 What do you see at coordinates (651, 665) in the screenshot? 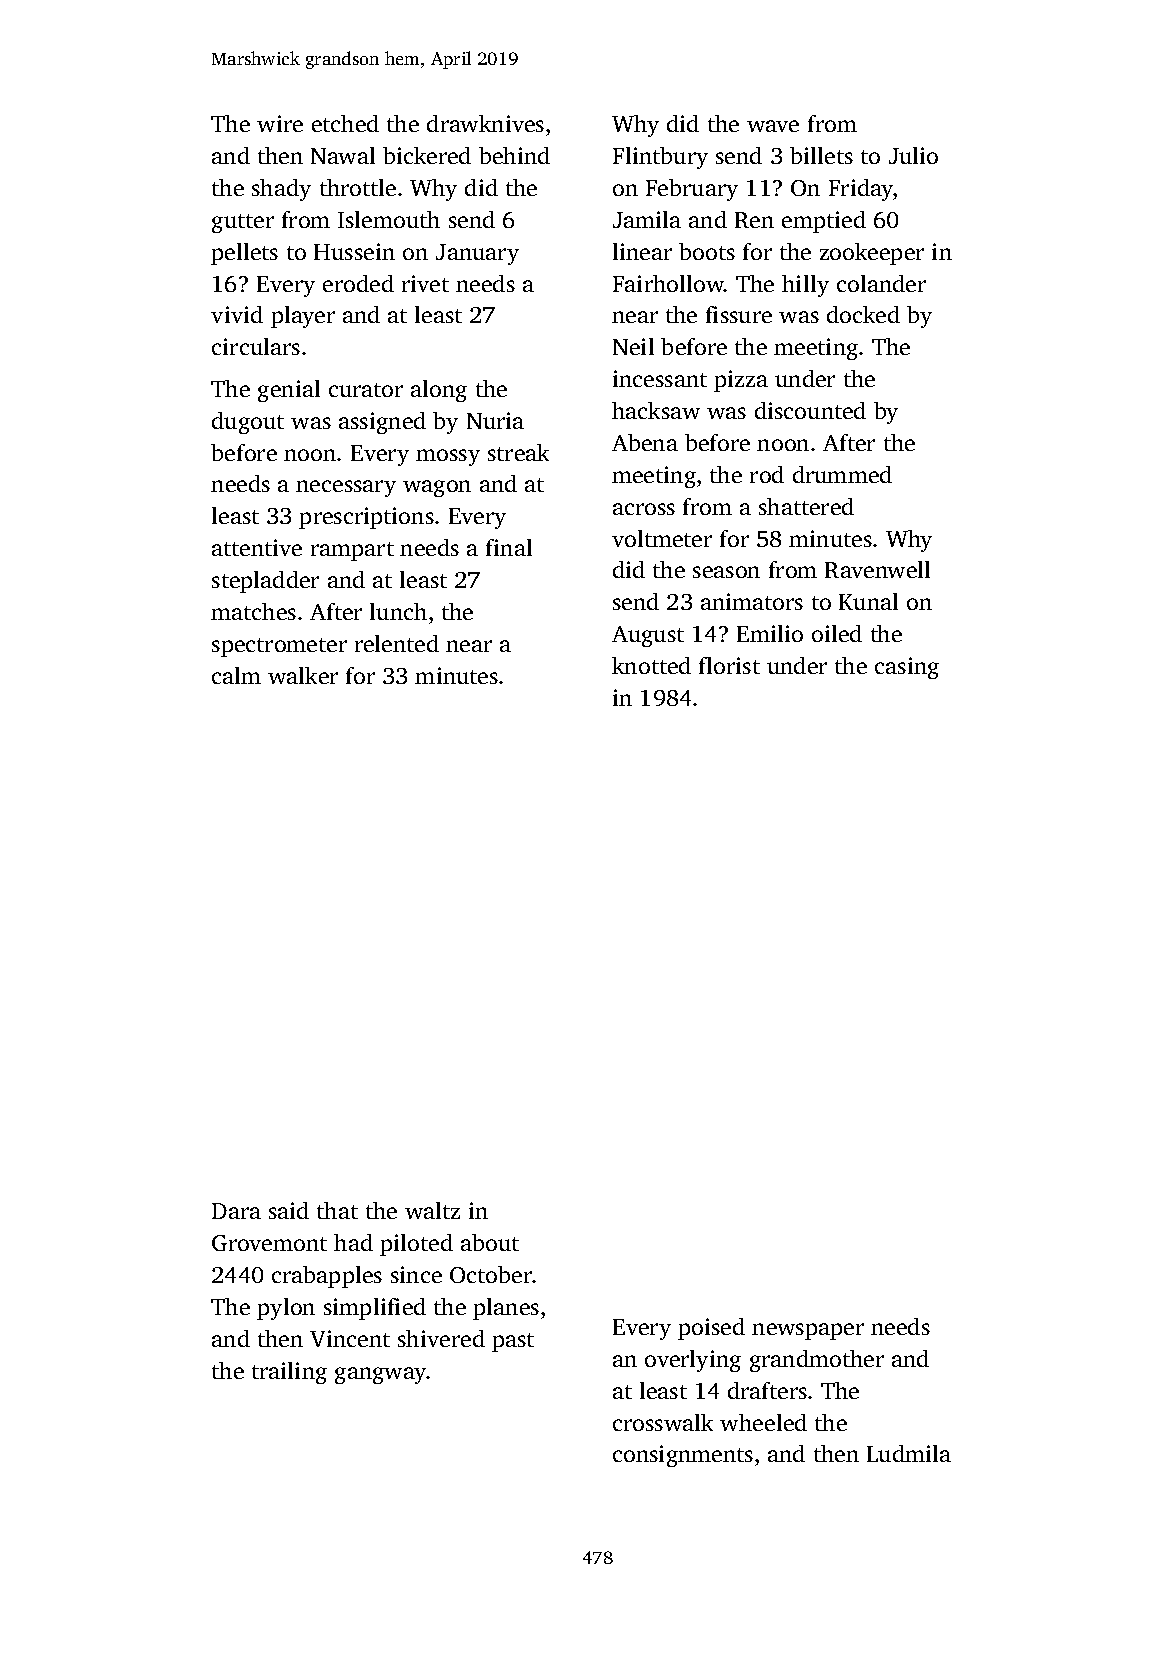
I see `knotted` at bounding box center [651, 665].
